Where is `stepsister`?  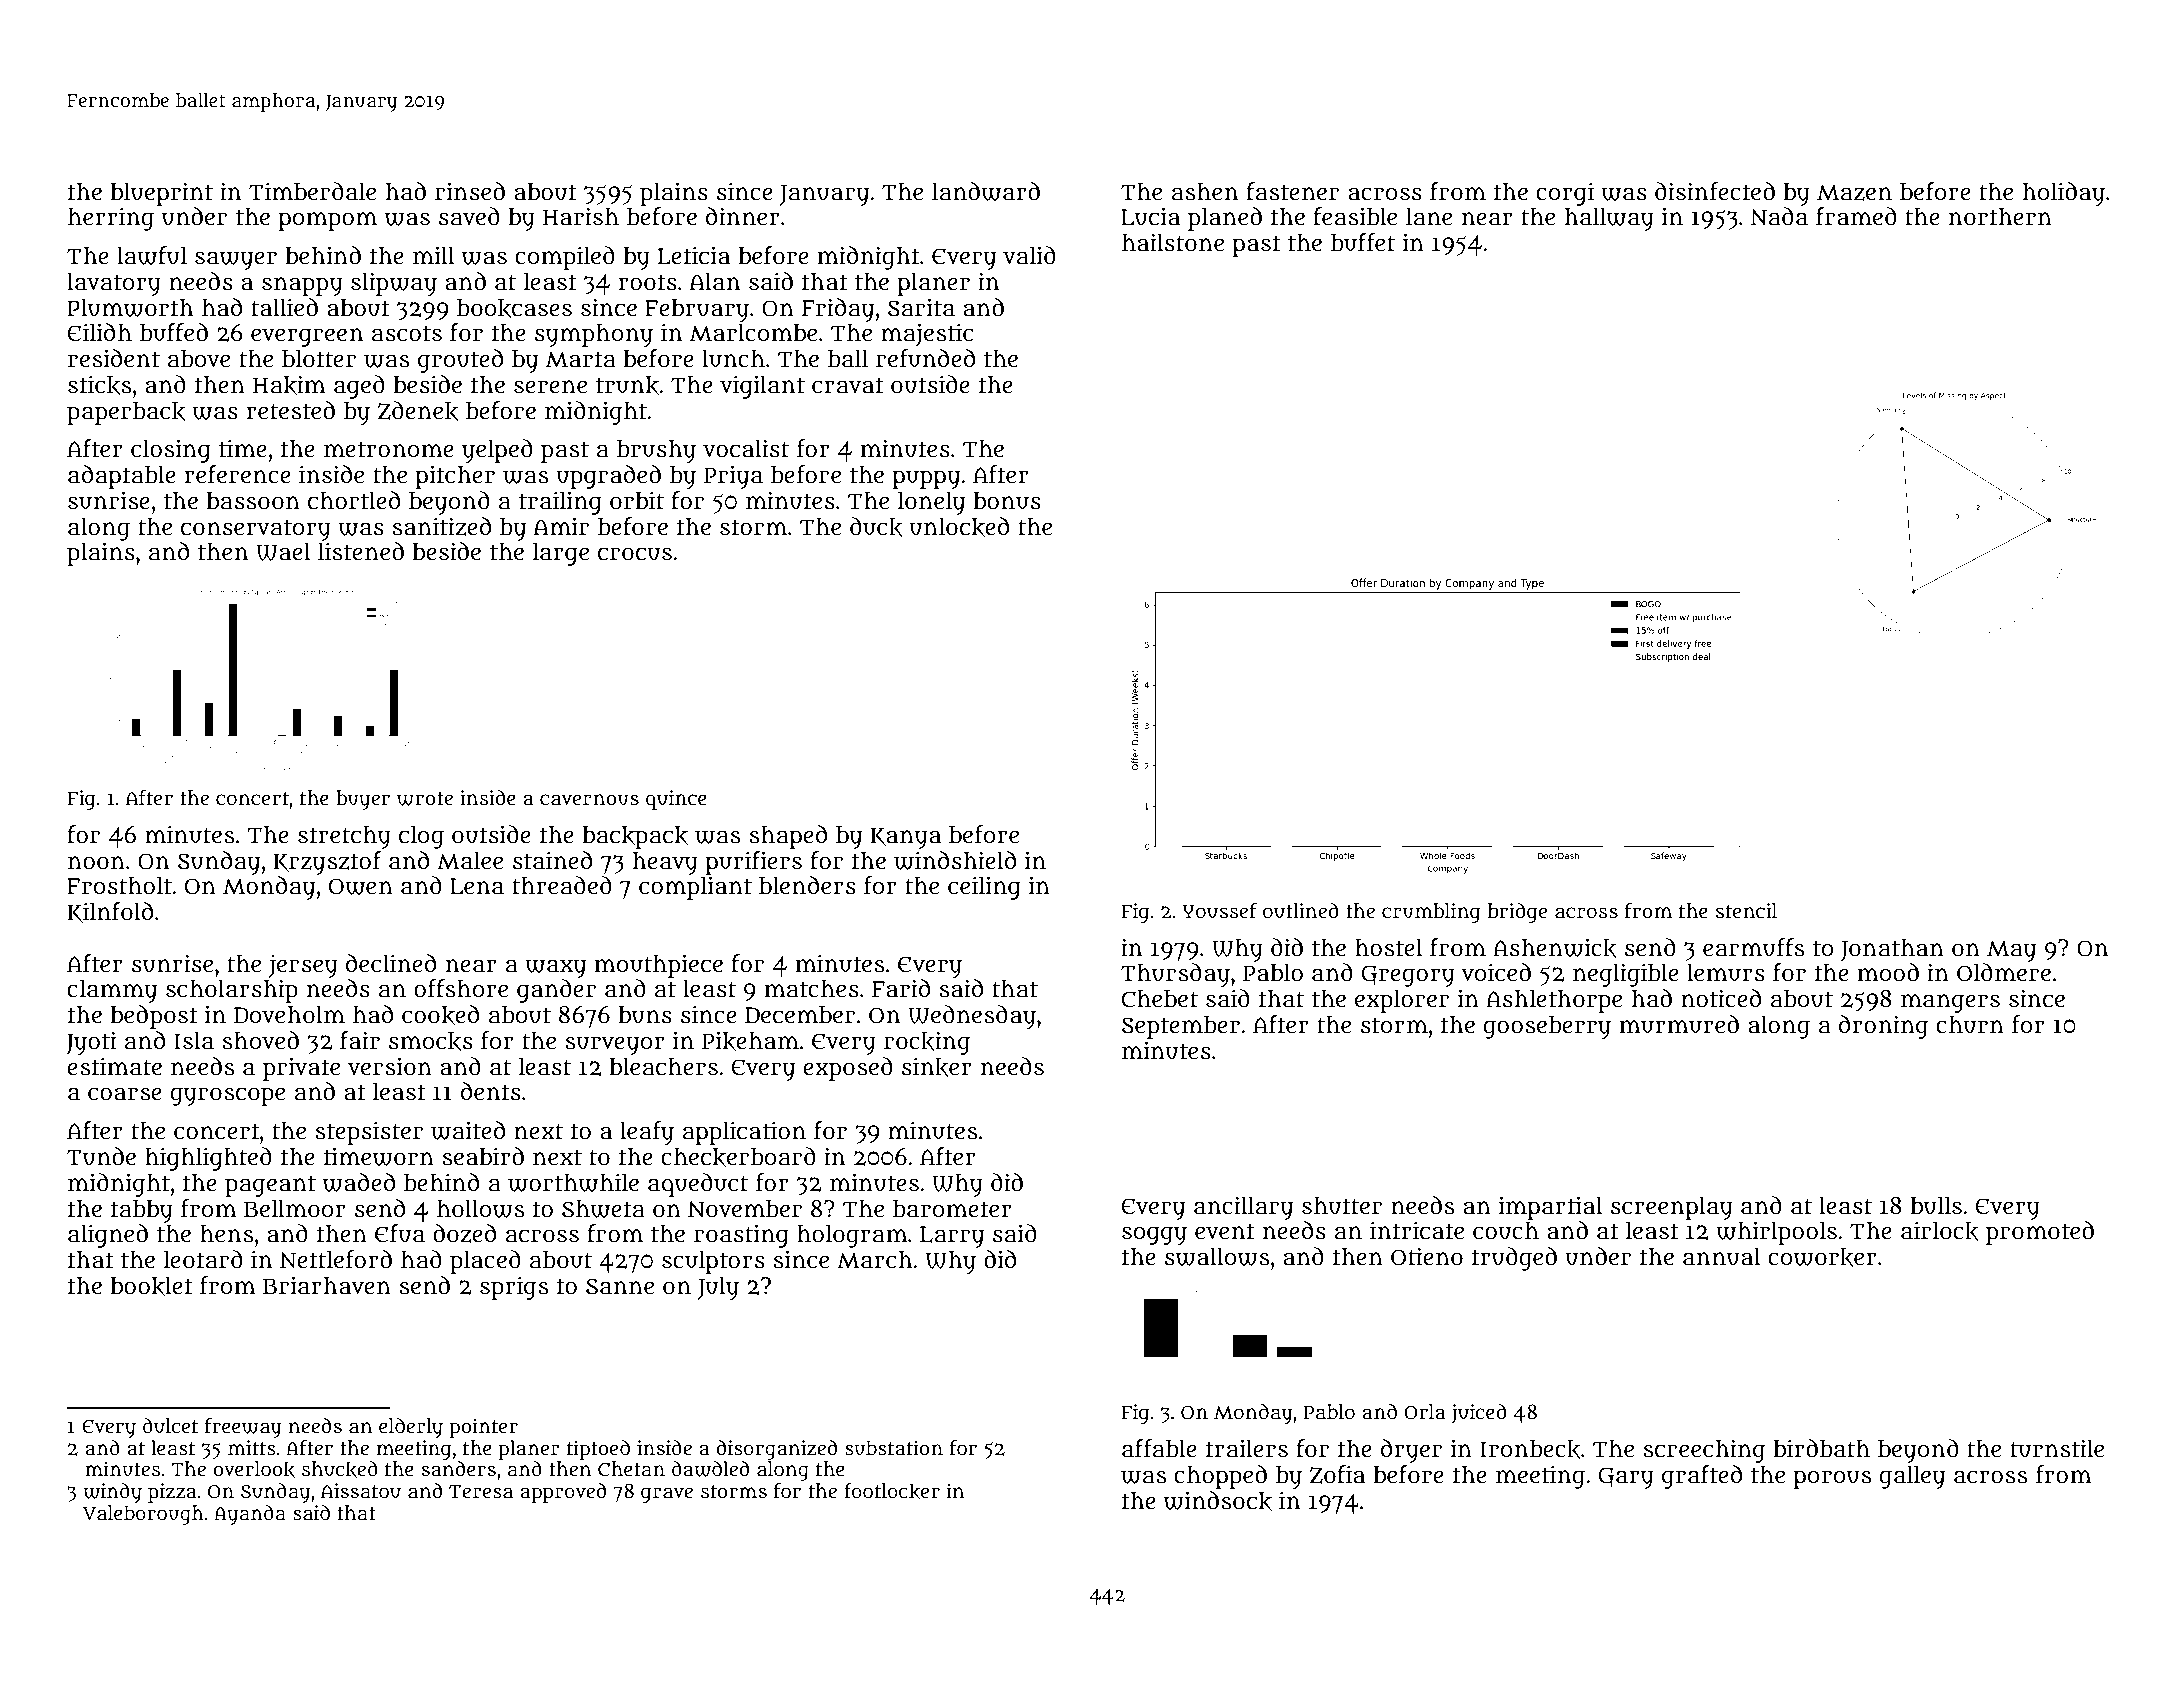
stepsister is located at coordinates (369, 1133).
